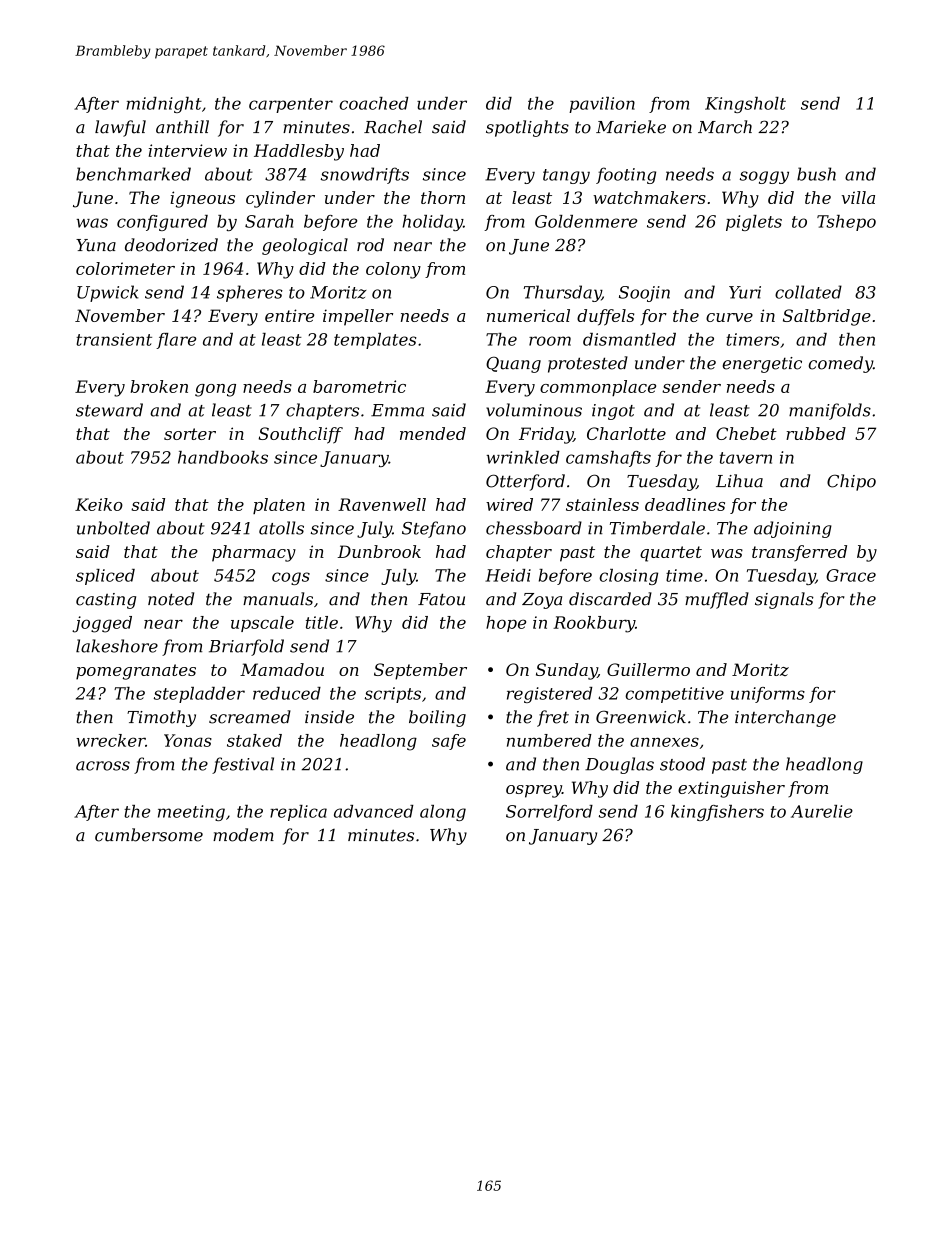 The image size is (952, 1233). I want to click on watchmakers, so click(649, 197).
